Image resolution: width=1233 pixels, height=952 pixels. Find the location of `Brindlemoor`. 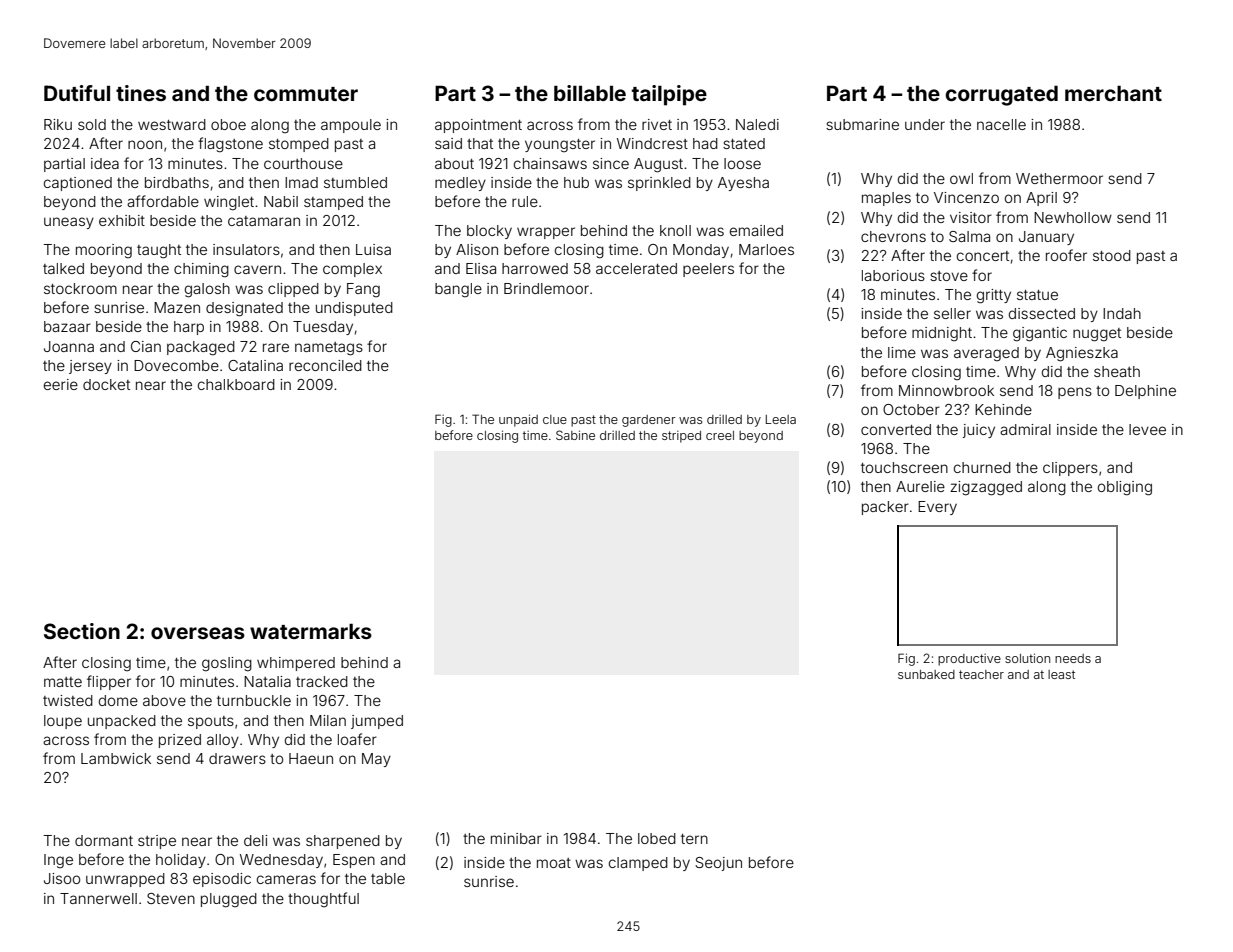

Brindlemoor is located at coordinates (546, 288).
